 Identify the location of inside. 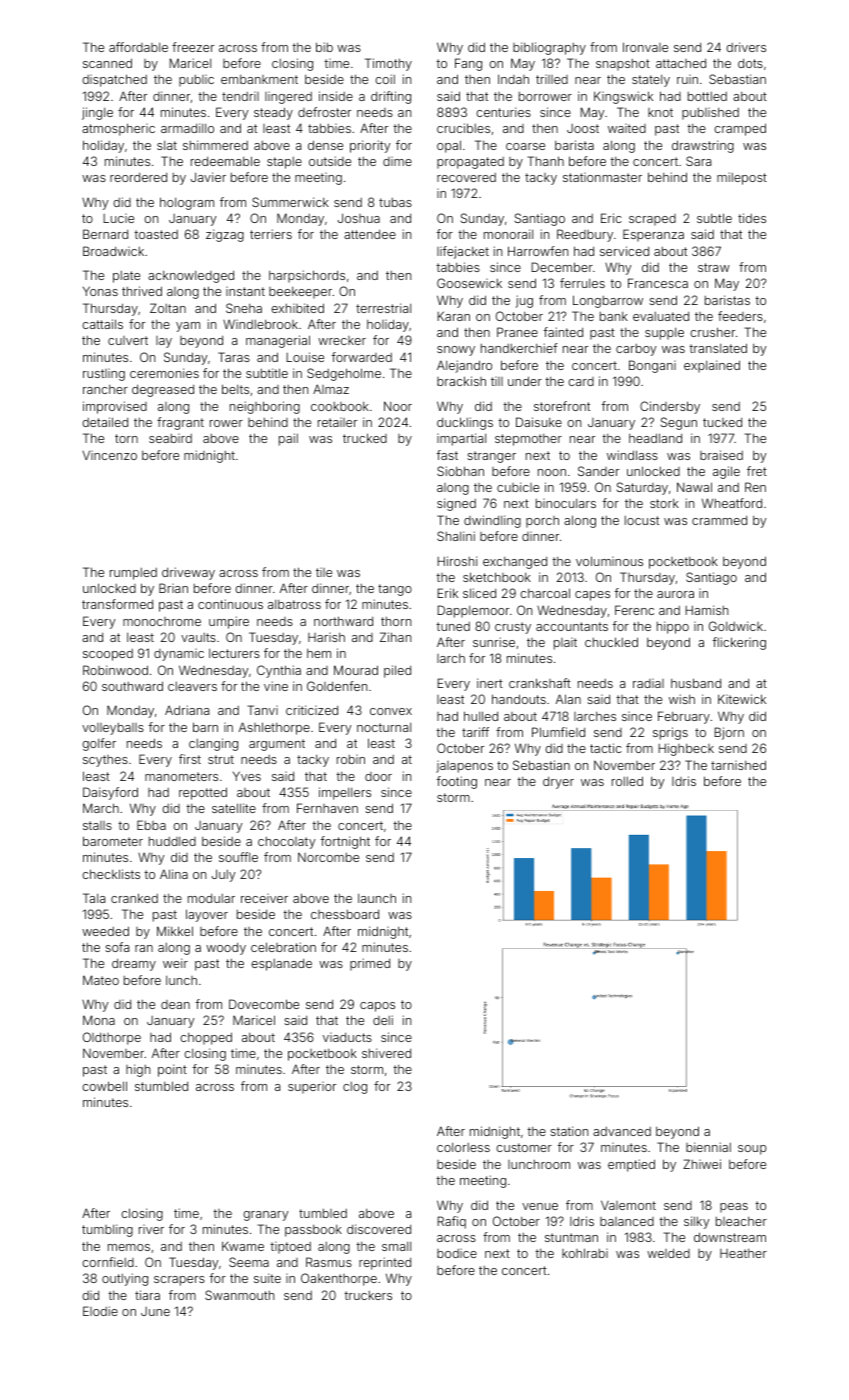
(336, 96).
